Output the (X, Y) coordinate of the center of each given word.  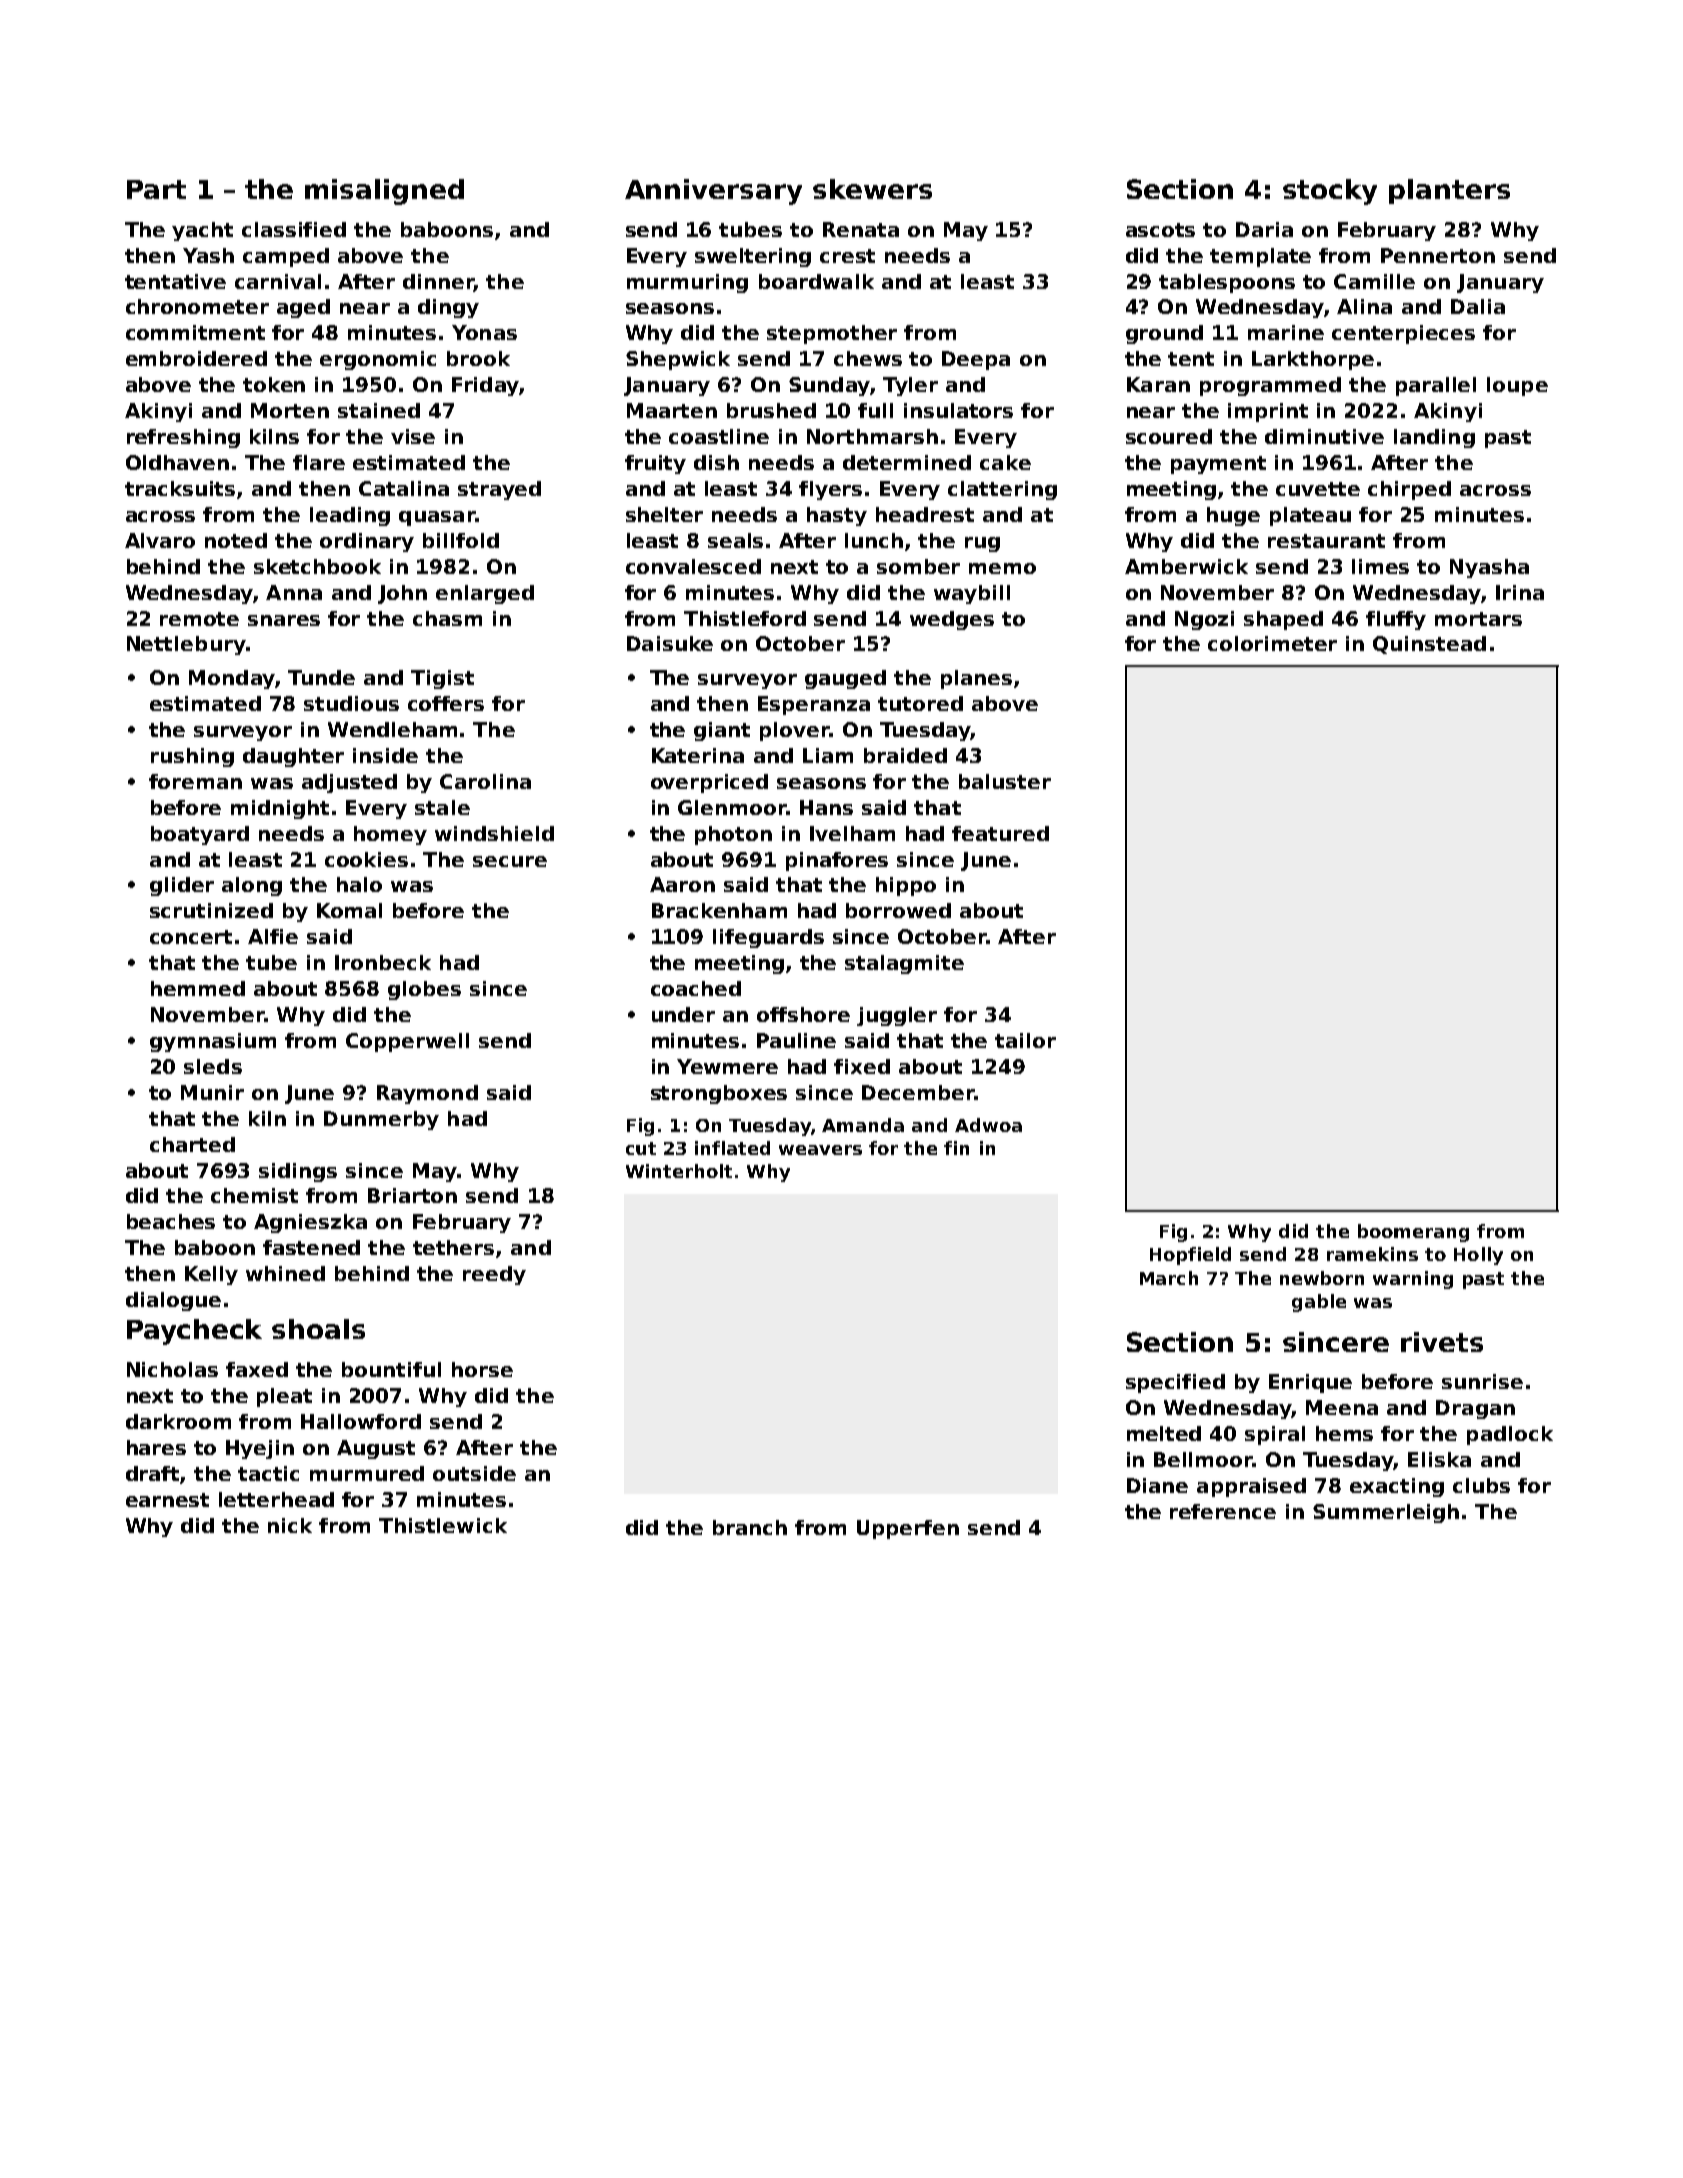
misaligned (384, 192)
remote (199, 619)
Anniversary (713, 192)
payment (1218, 465)
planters (1449, 191)
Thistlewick (443, 1525)
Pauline (796, 1040)
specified (1175, 1383)
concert (191, 937)
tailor (1025, 1040)
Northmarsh (872, 436)
